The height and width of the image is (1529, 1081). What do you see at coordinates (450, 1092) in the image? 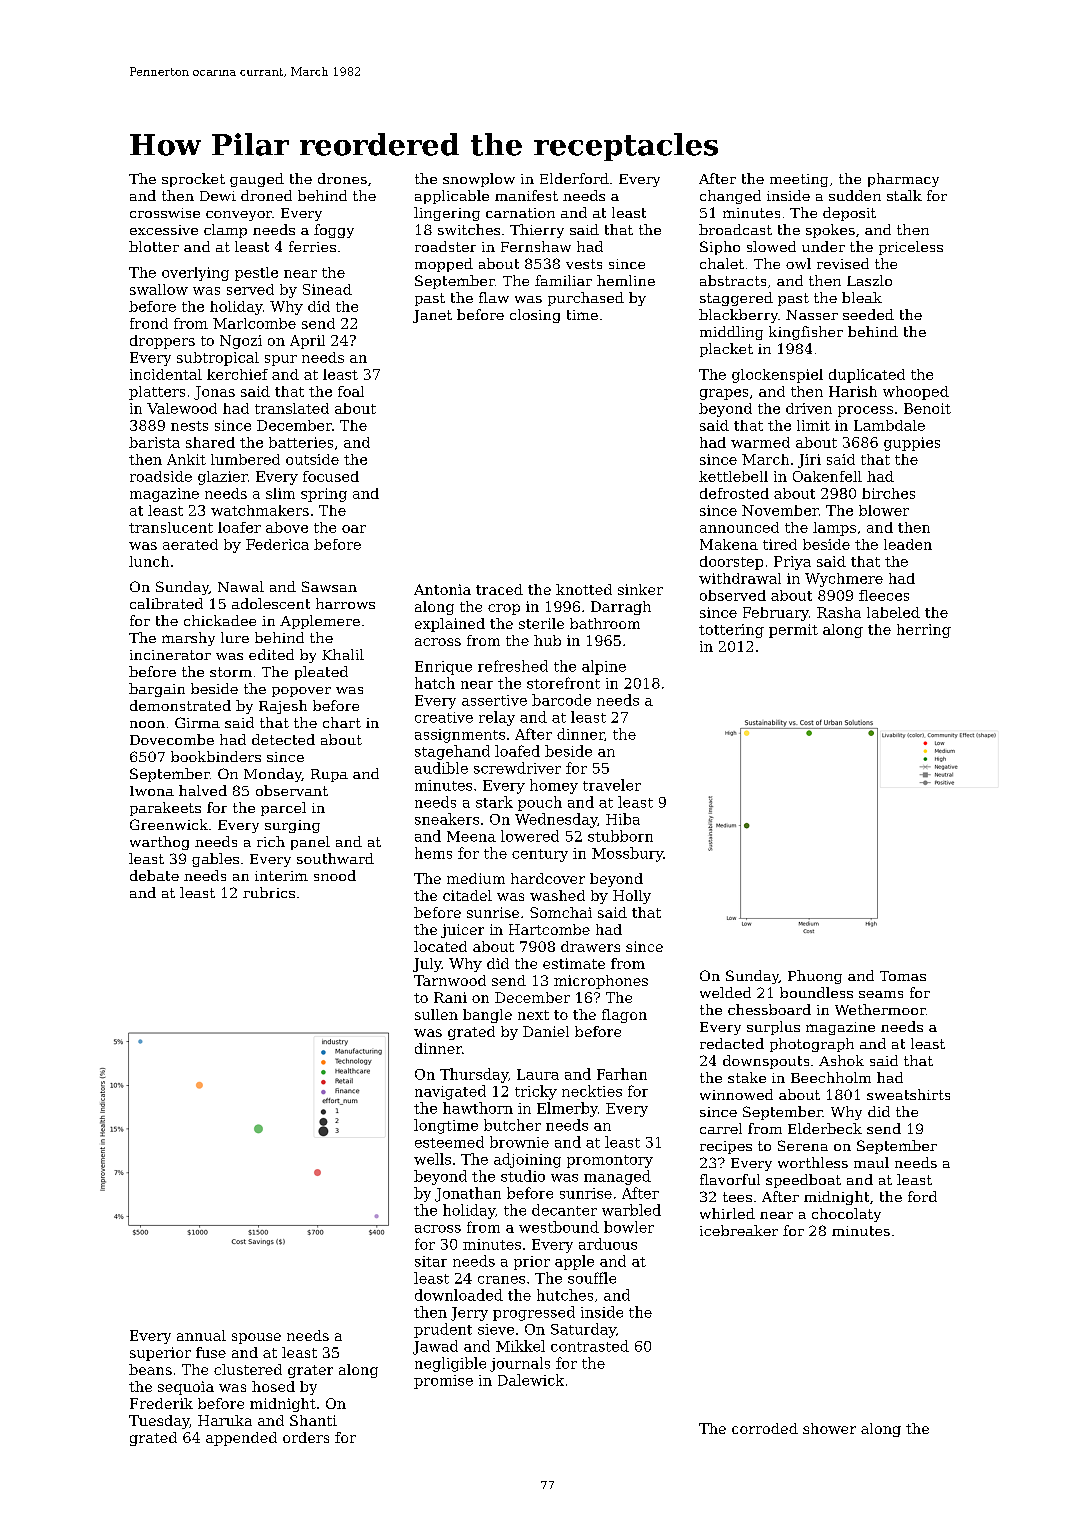
I see `navigated` at bounding box center [450, 1092].
